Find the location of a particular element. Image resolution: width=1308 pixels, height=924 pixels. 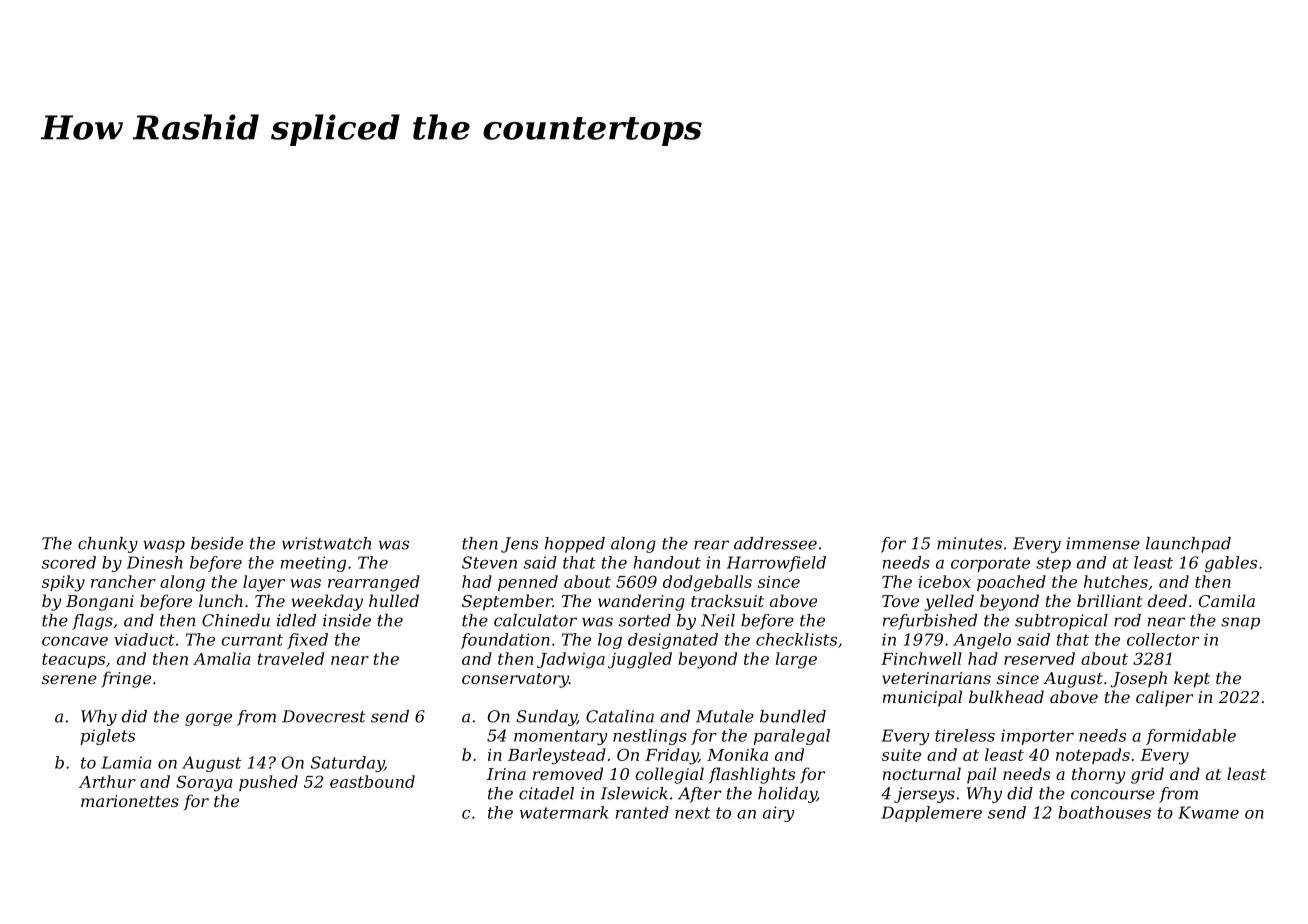

brilliant is located at coordinates (1109, 600).
